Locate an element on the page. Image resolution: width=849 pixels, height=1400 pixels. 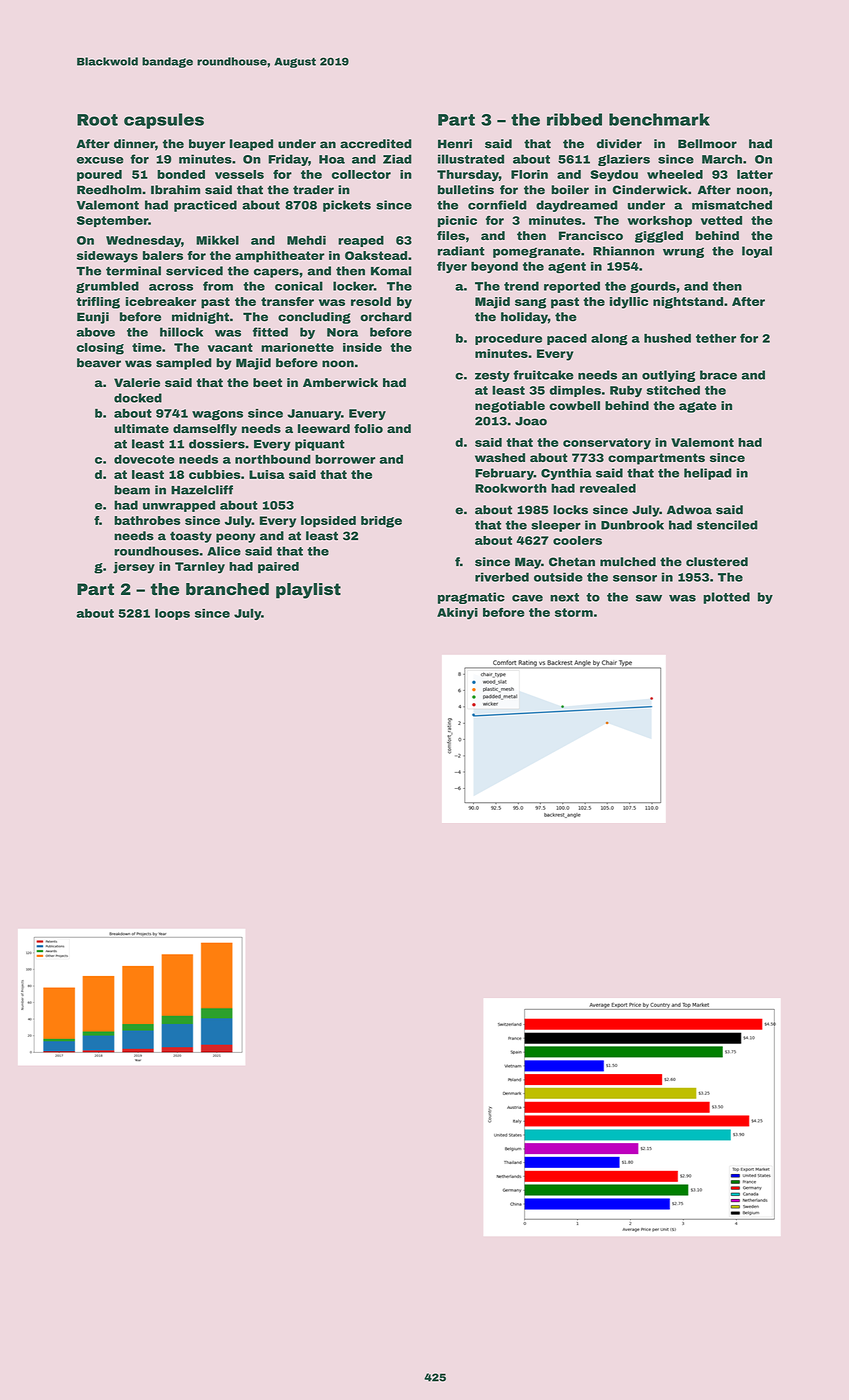
ribbed is located at coordinates (574, 119).
